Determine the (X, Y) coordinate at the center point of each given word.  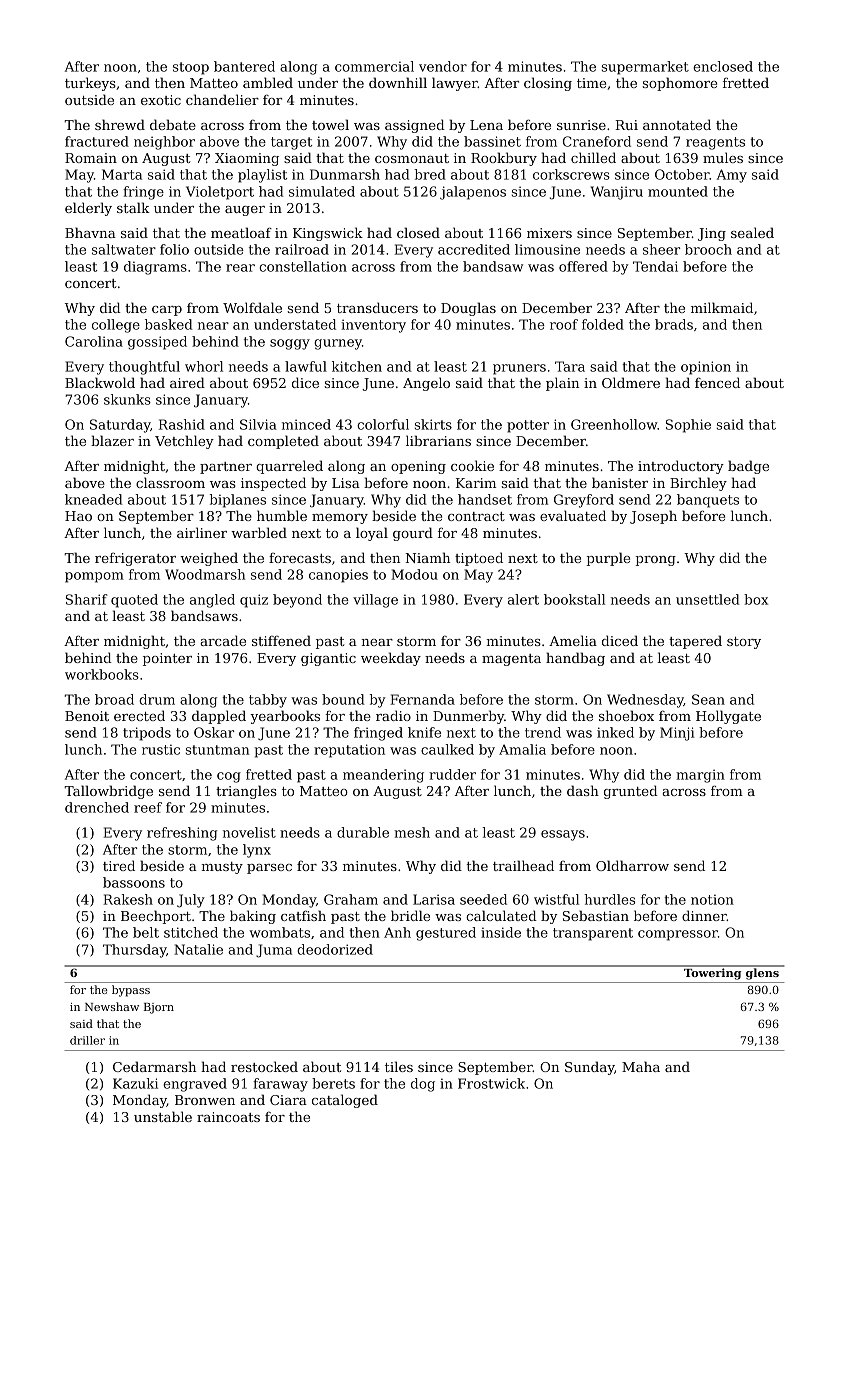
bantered (244, 66)
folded (603, 324)
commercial (374, 66)
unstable (163, 1116)
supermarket (645, 68)
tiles (399, 1066)
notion (712, 899)
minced (306, 424)
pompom (94, 577)
